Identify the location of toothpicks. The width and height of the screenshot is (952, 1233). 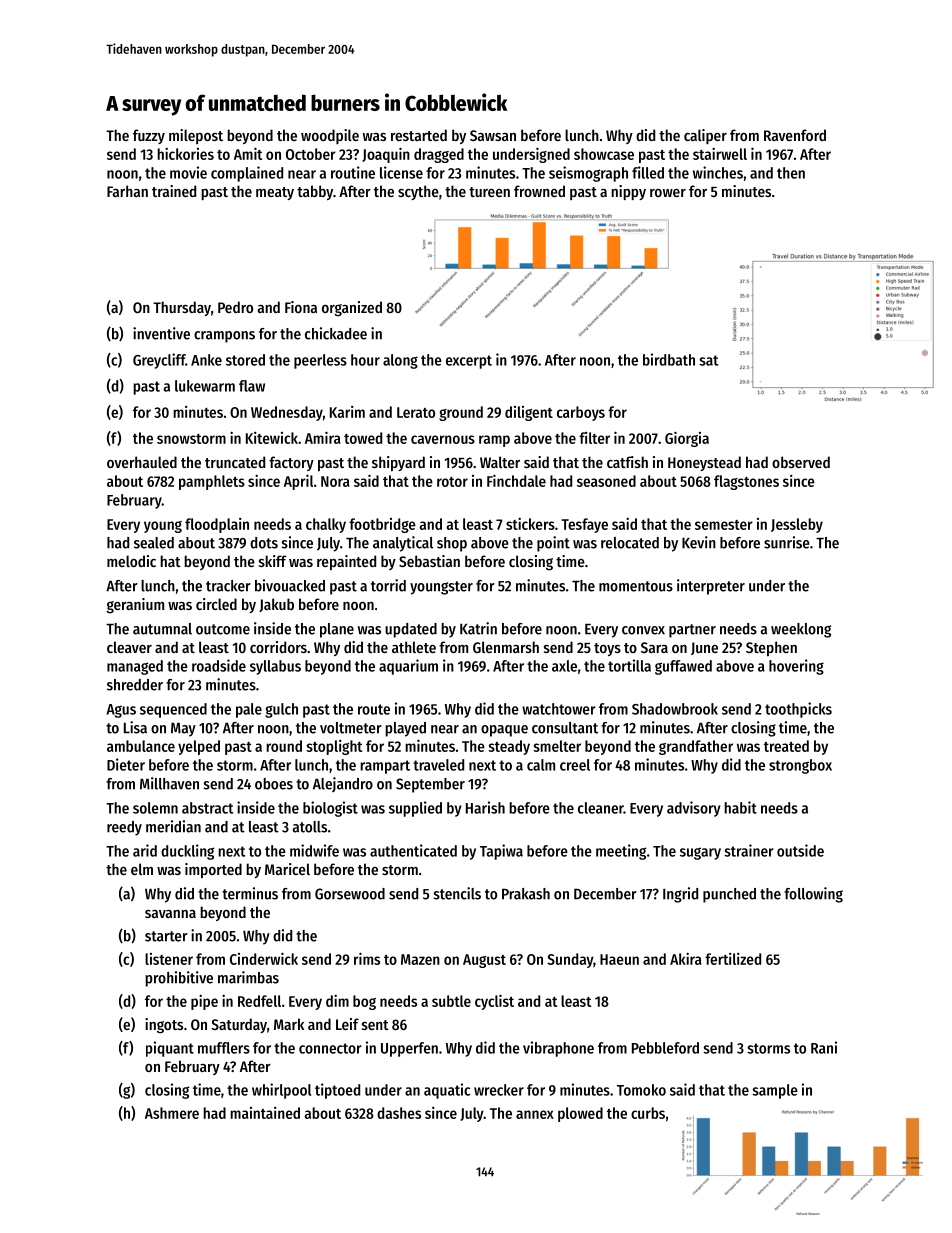
(798, 710).
